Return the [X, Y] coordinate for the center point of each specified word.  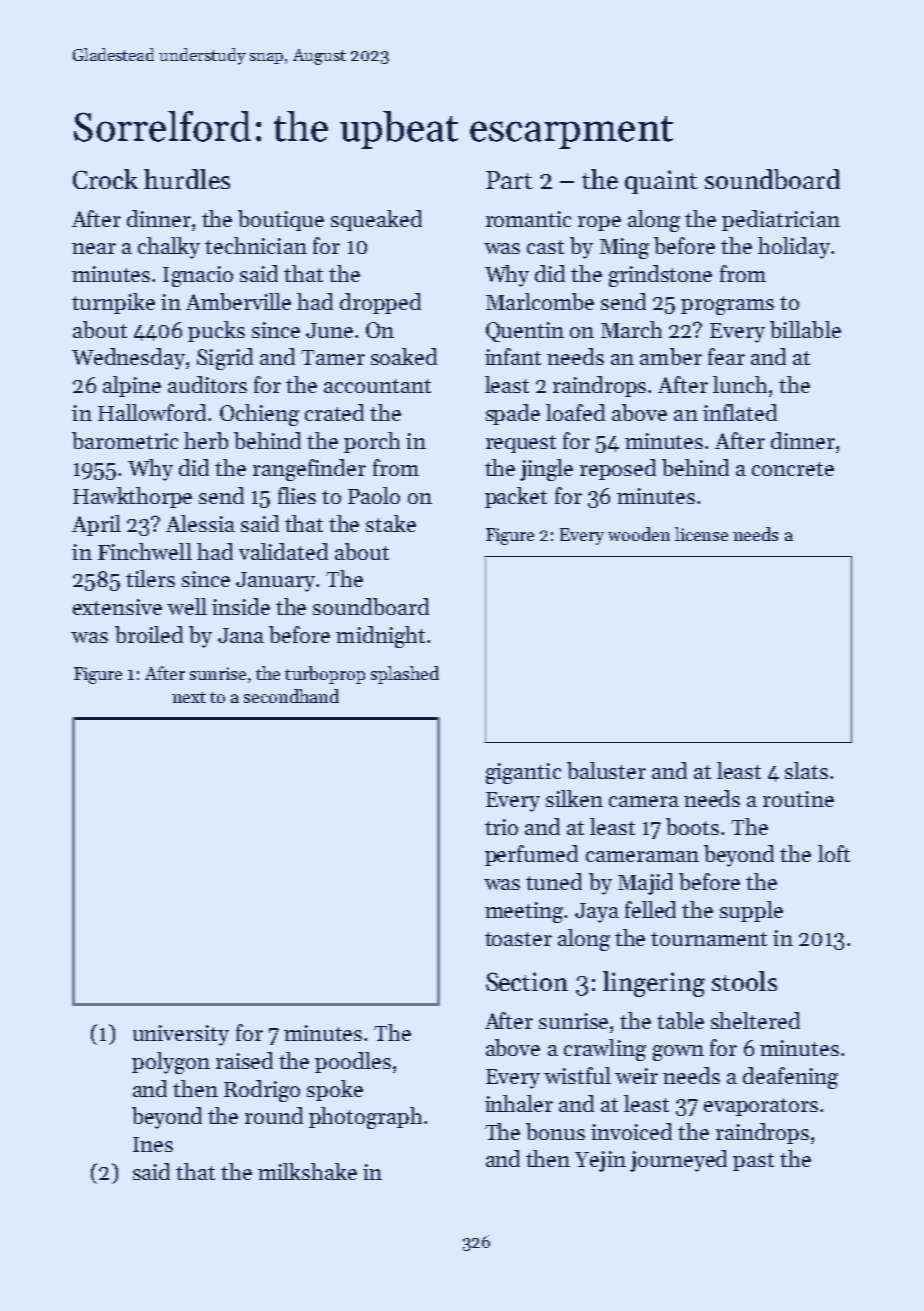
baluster [606, 770]
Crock [105, 179]
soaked [404, 356]
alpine [132, 386]
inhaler [519, 1103]
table [680, 1020]
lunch [740, 384]
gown [678, 1053]
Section [527, 981]
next [189, 697]
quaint [661, 182]
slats [806, 770]
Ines [153, 1144]
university [181, 1035]
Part [509, 180]
